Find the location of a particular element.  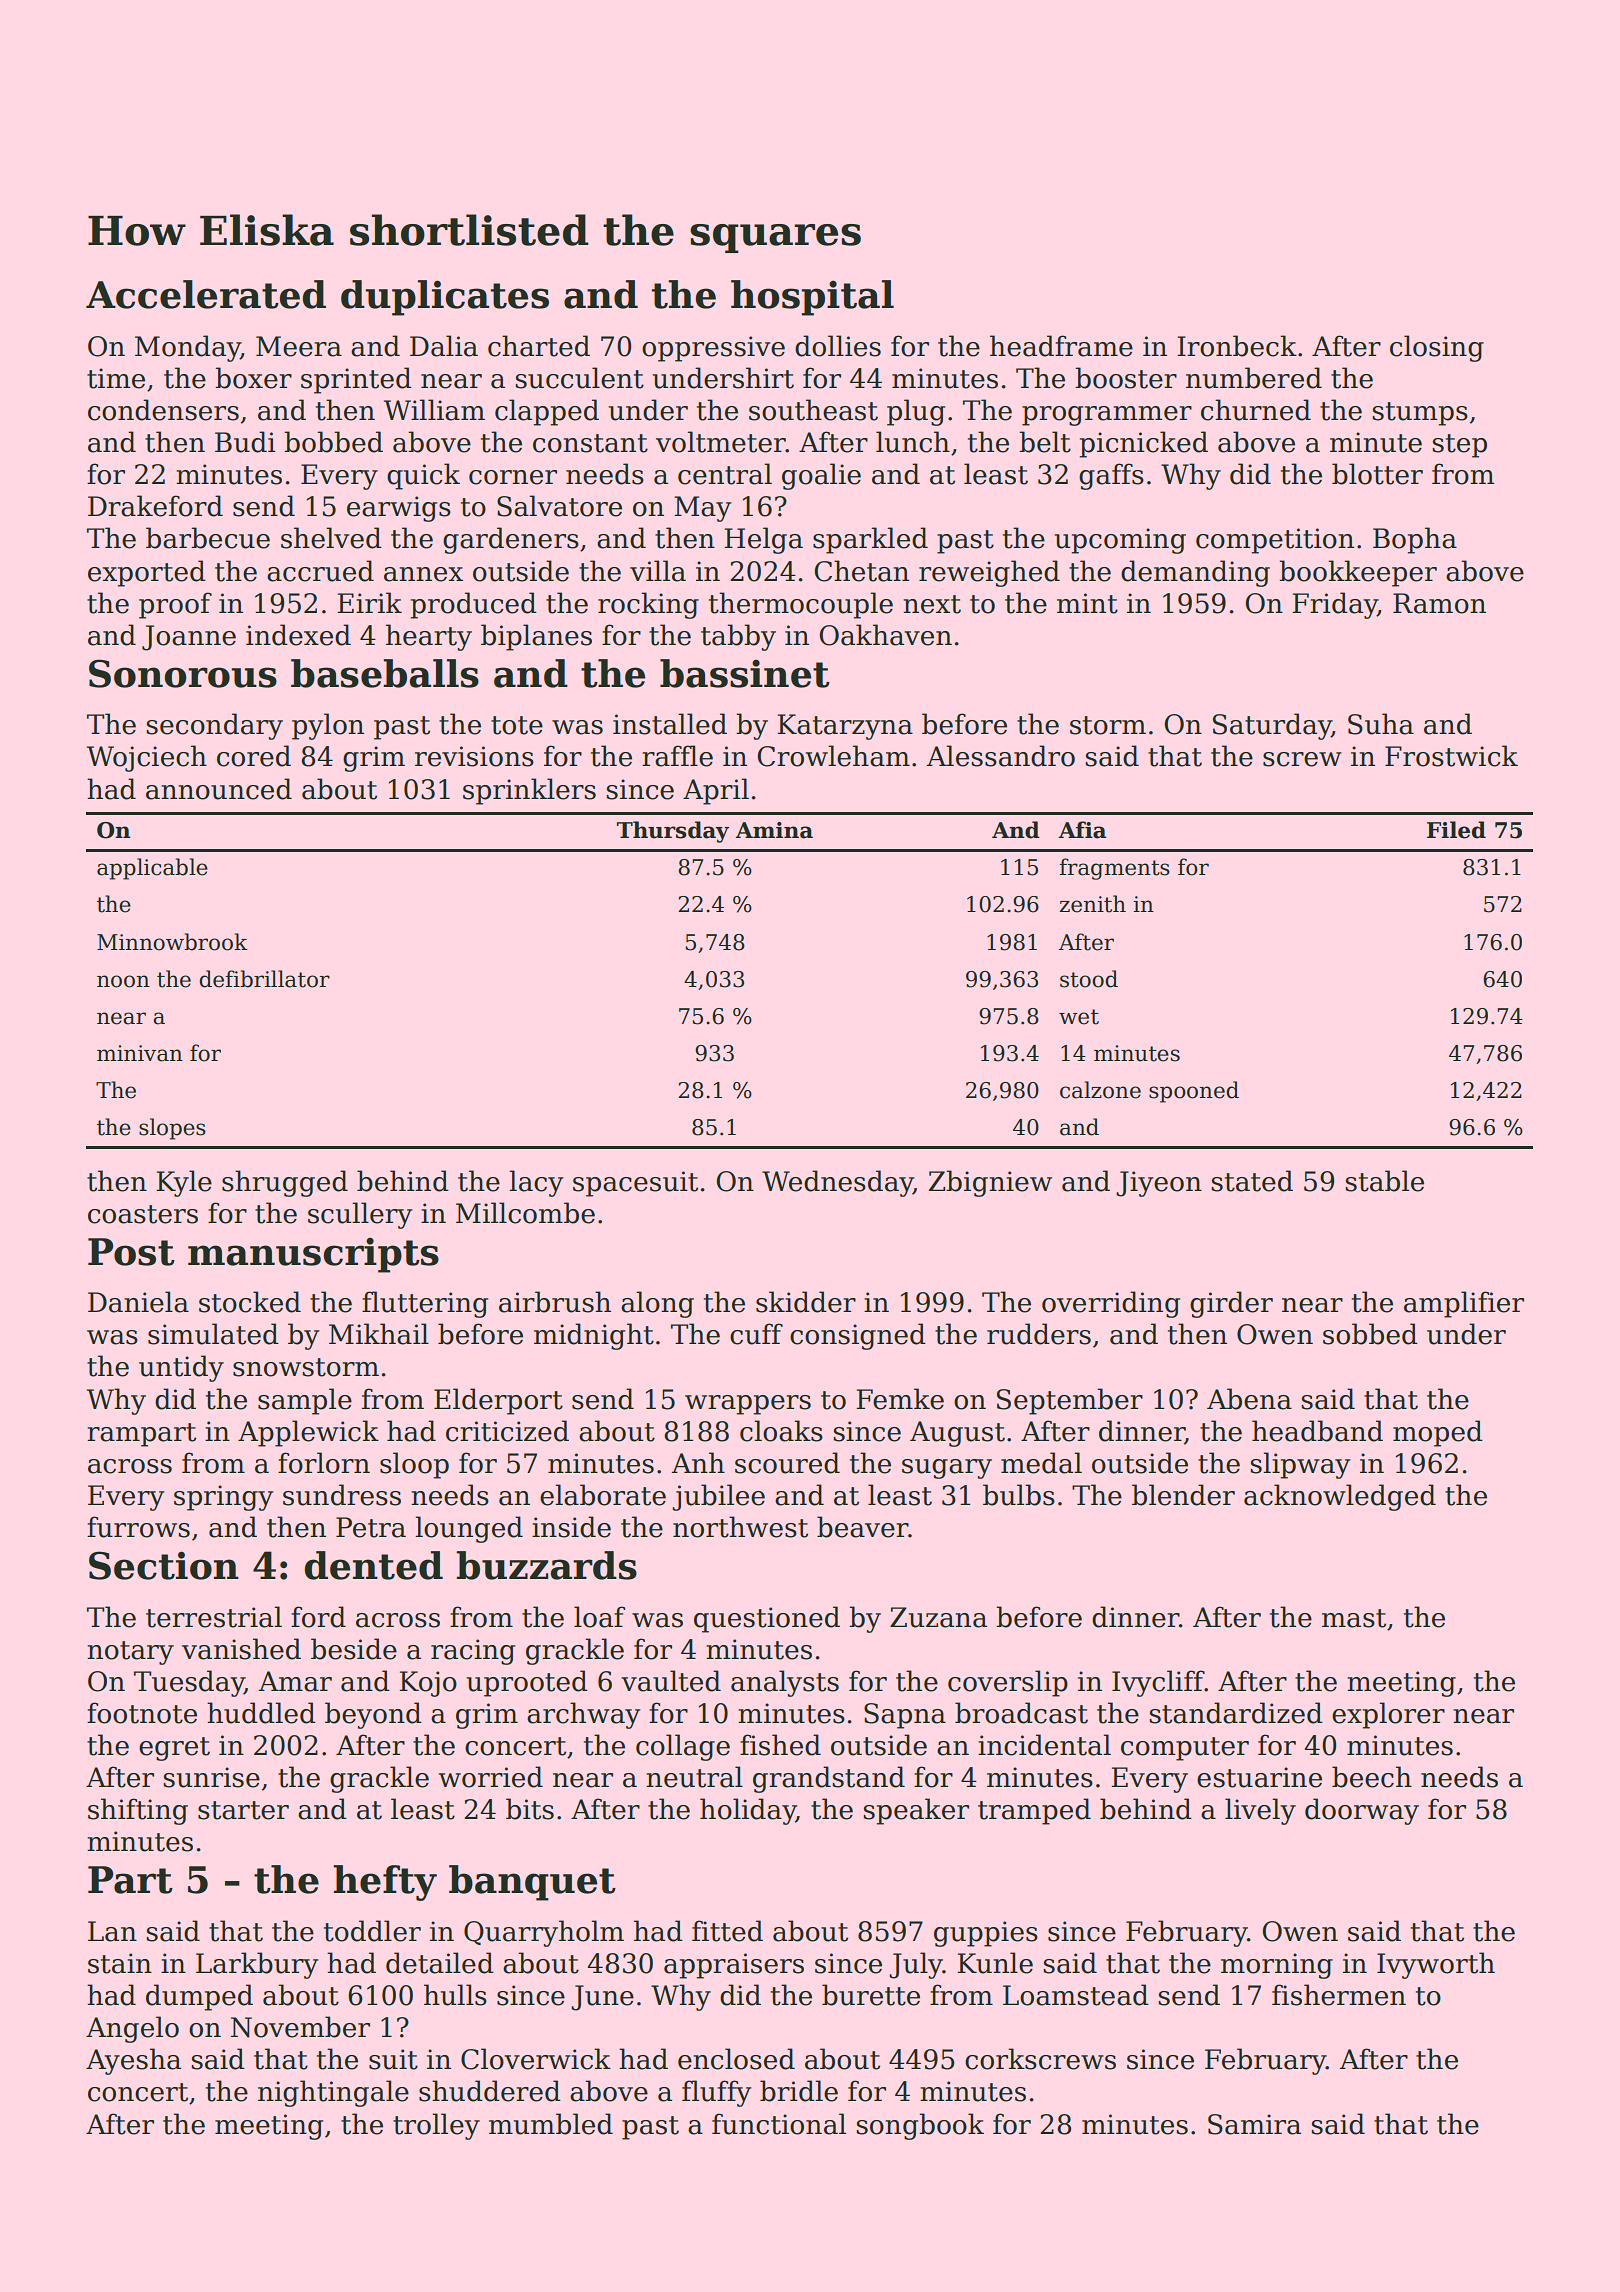

archway is located at coordinates (583, 1715).
